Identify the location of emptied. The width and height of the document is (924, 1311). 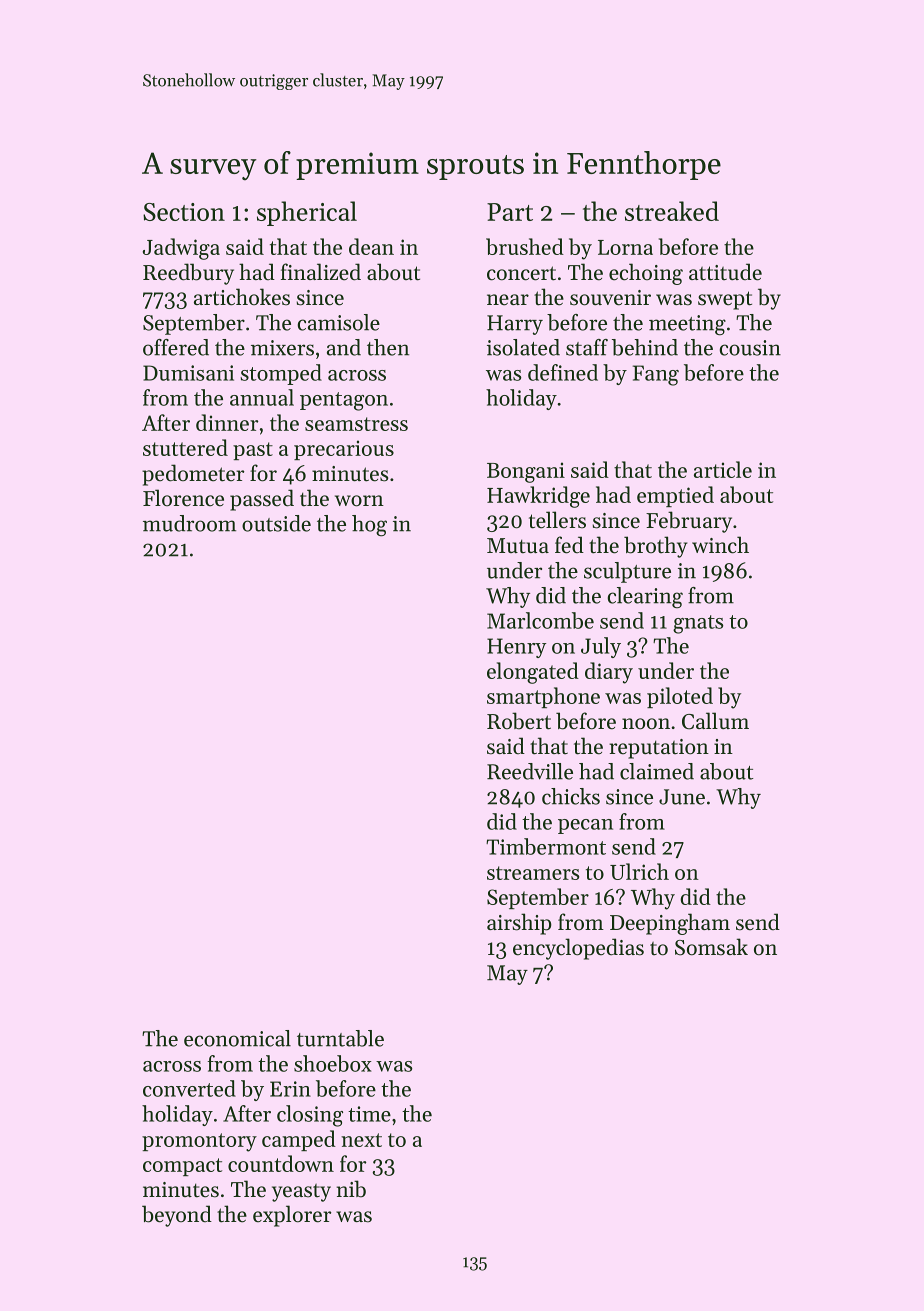
(675, 496).
